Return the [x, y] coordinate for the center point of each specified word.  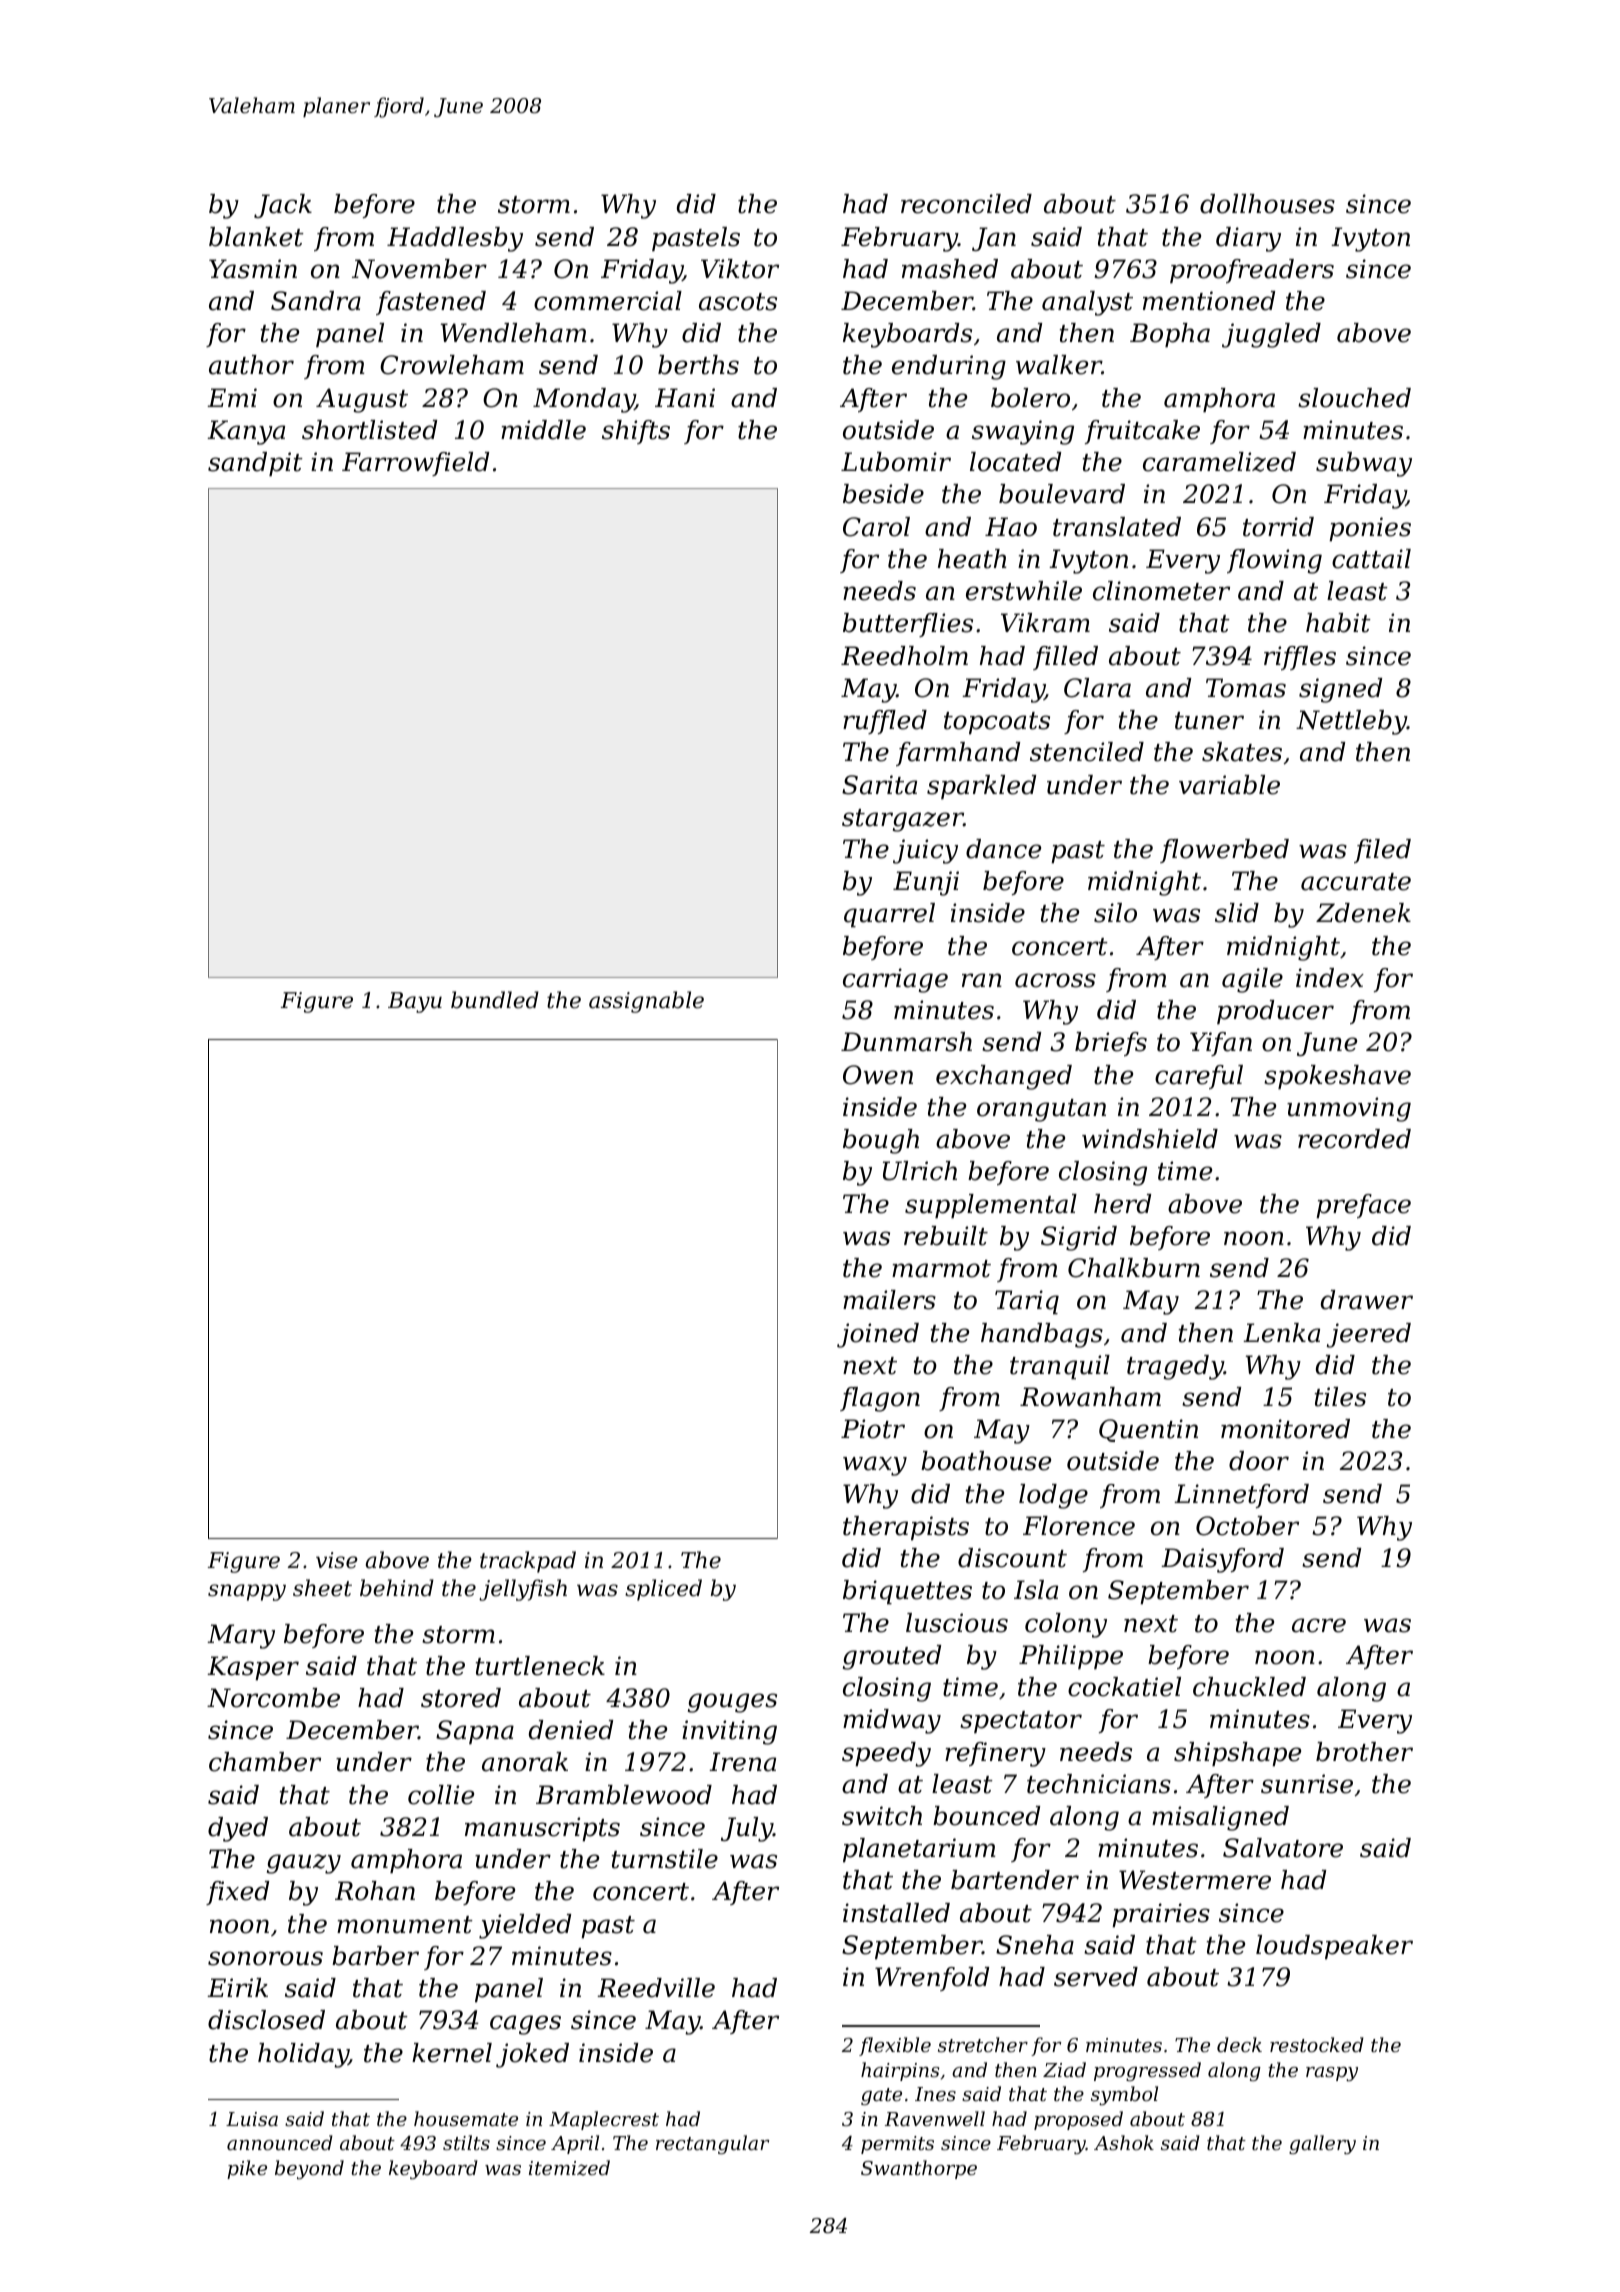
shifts [636, 432]
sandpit [255, 464]
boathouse [986, 1461]
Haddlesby [455, 239]
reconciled [966, 204]
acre [1319, 1625]
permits [897, 2145]
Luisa [252, 2119]
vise [337, 1560]
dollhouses [1267, 204]
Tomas [1246, 688]
